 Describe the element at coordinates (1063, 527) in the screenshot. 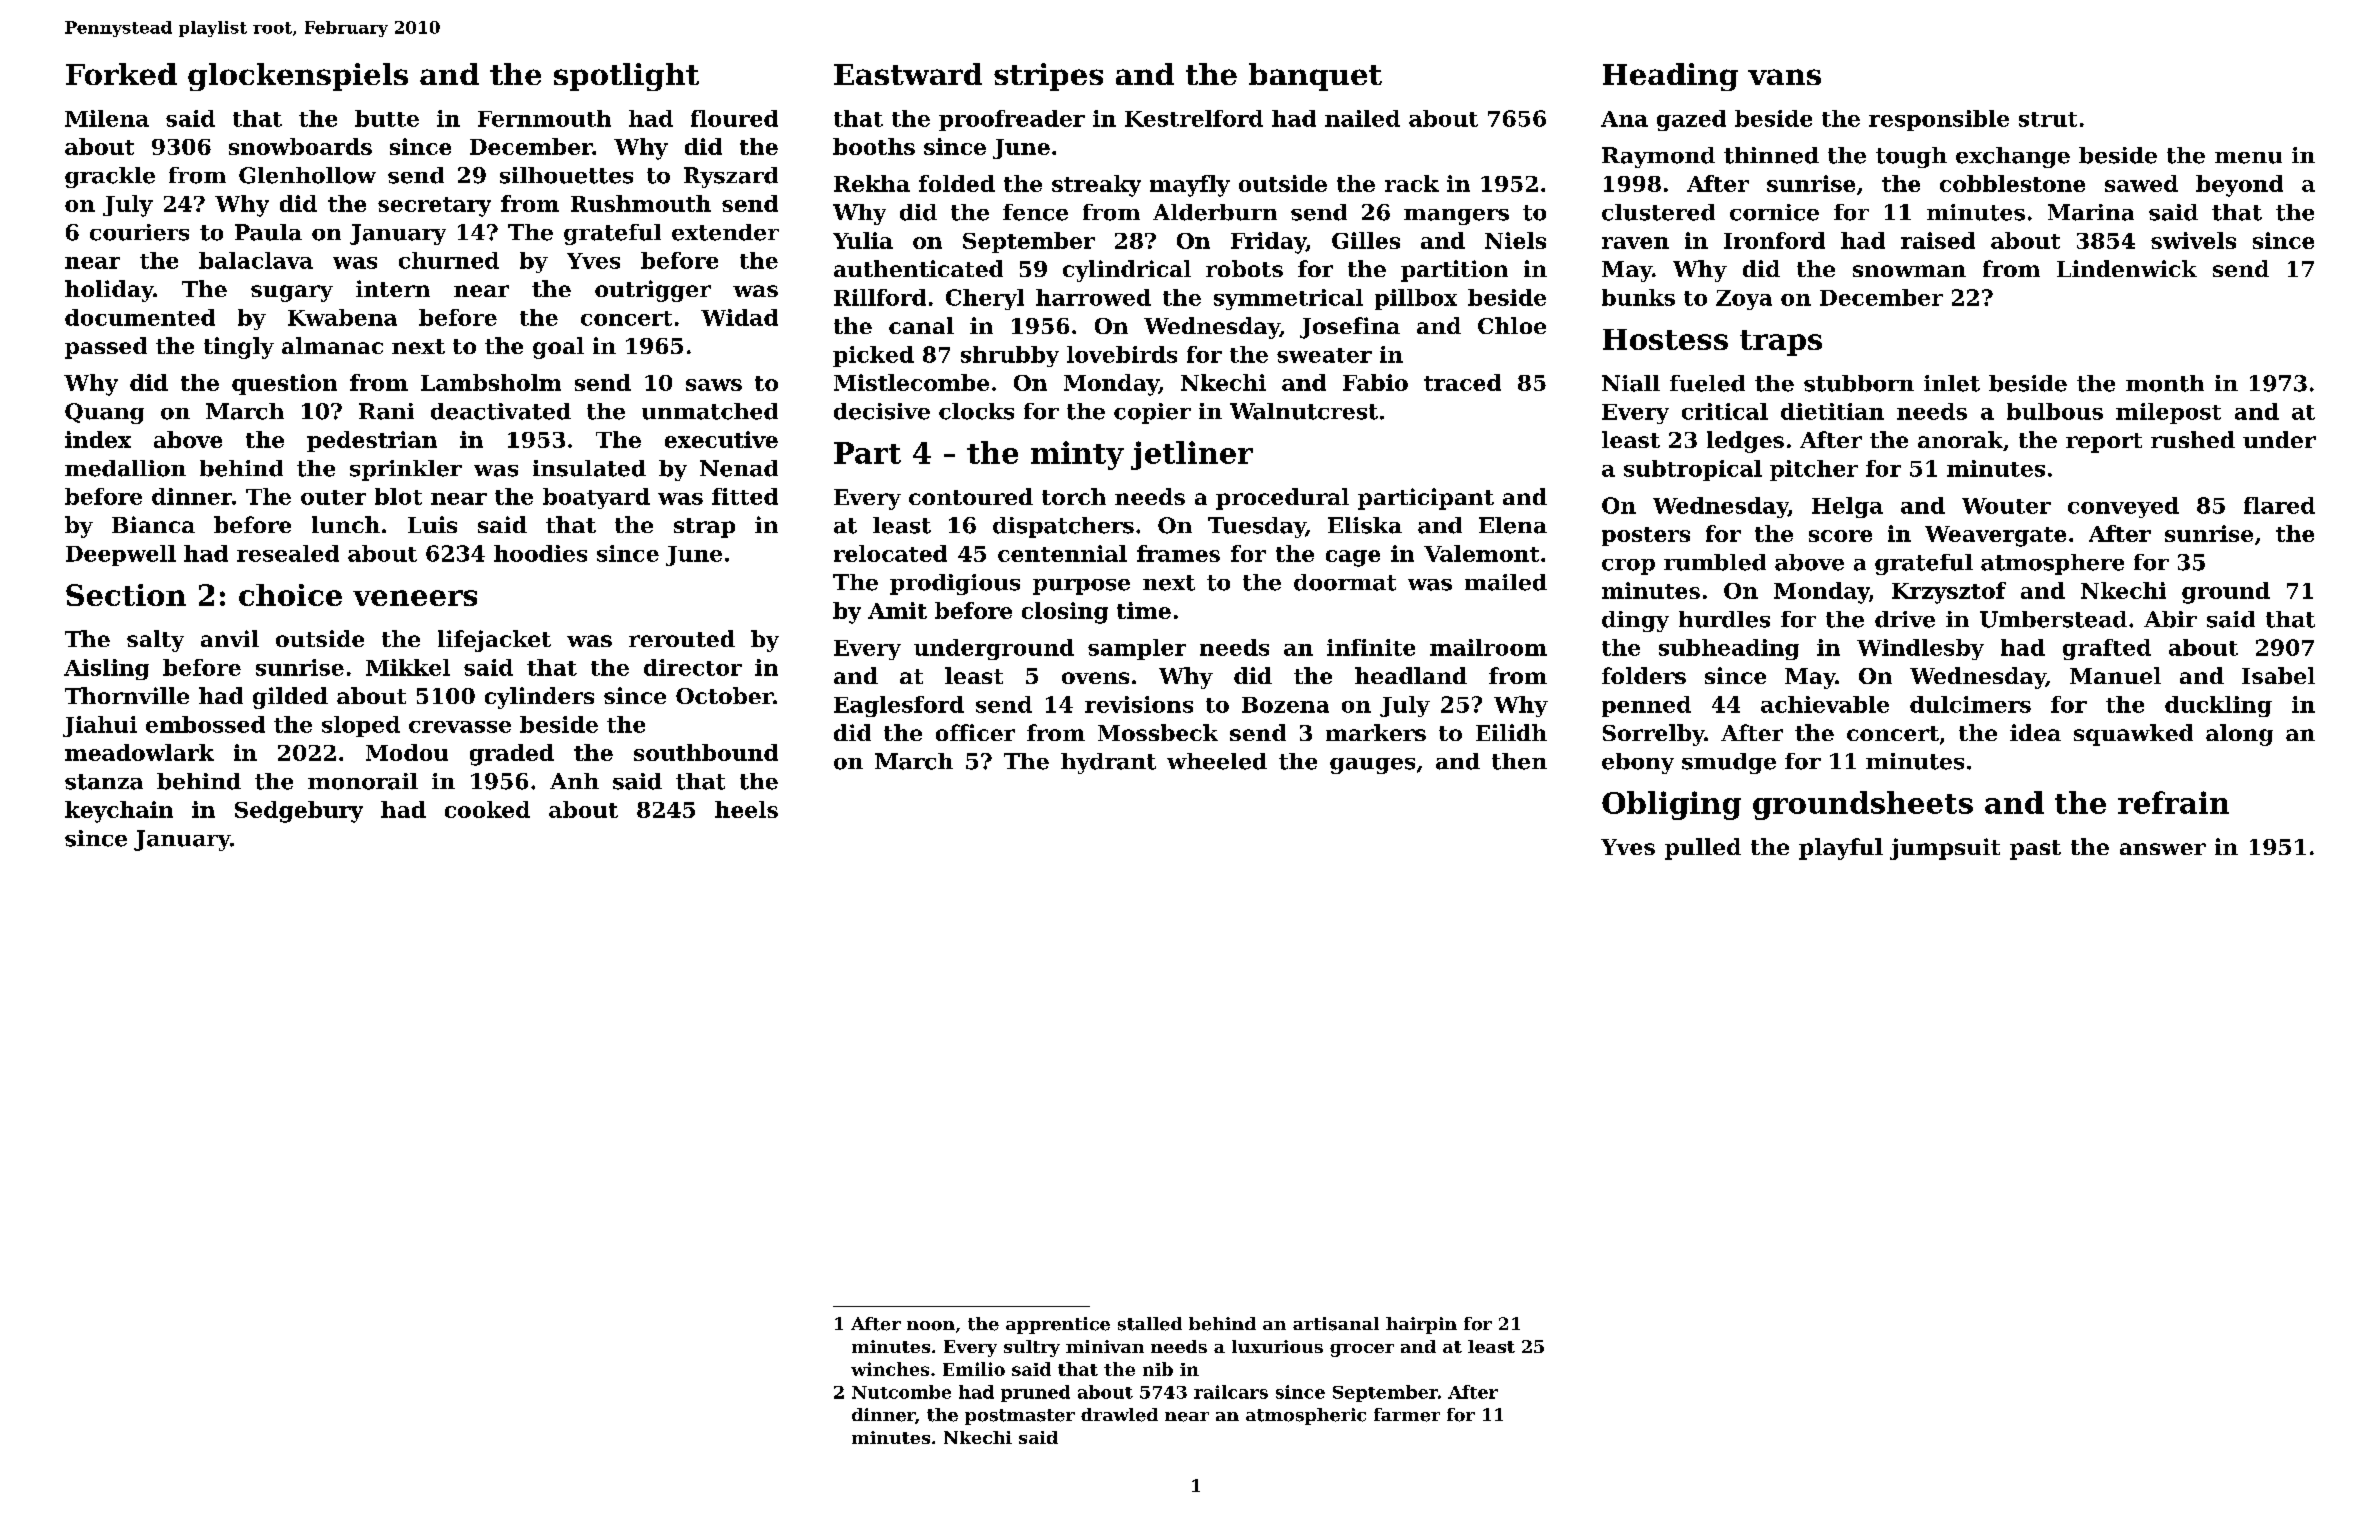

I see `dispatchers` at that location.
